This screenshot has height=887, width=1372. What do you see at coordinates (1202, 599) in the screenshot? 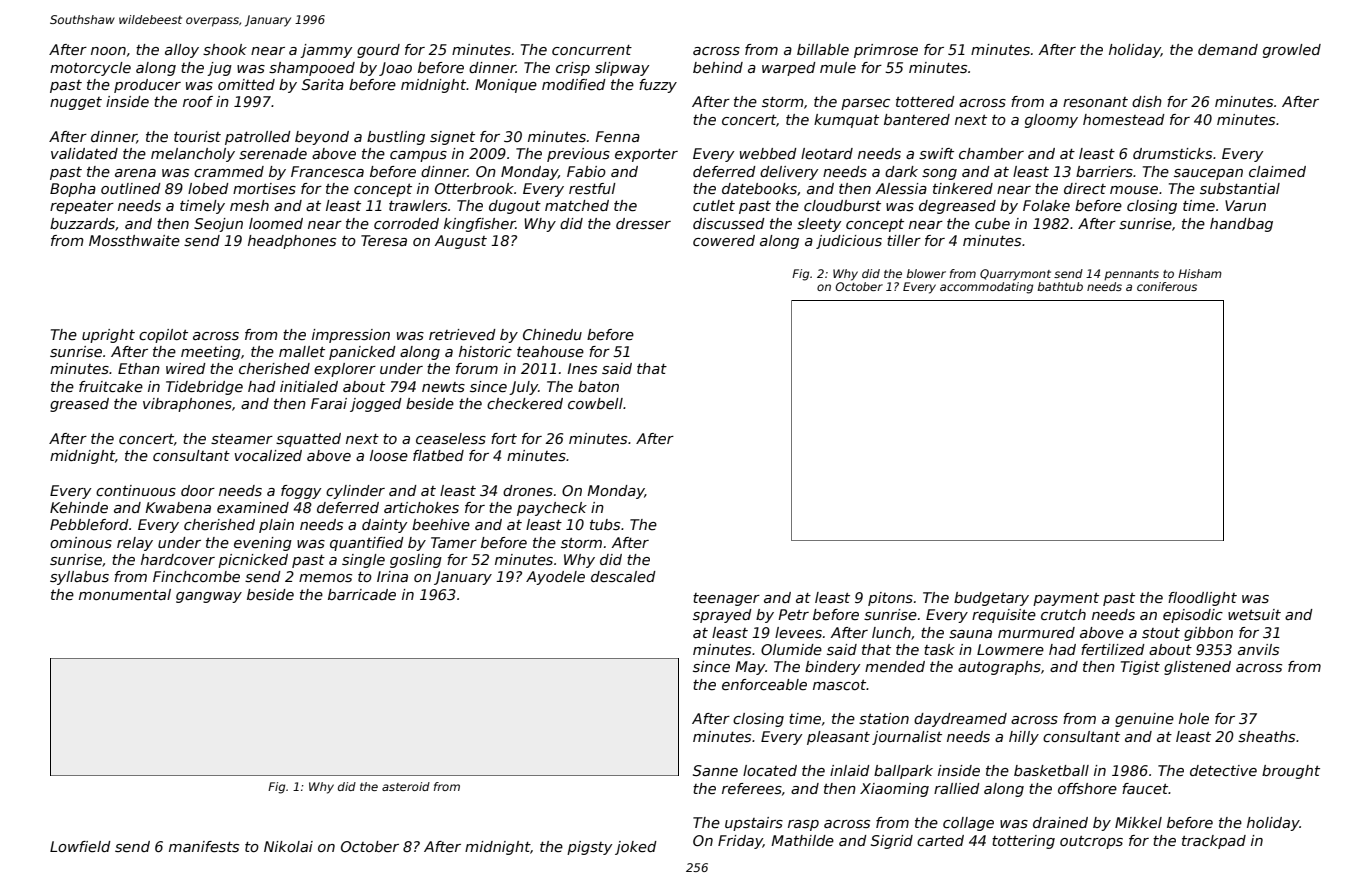
I see `floodlight` at bounding box center [1202, 599].
